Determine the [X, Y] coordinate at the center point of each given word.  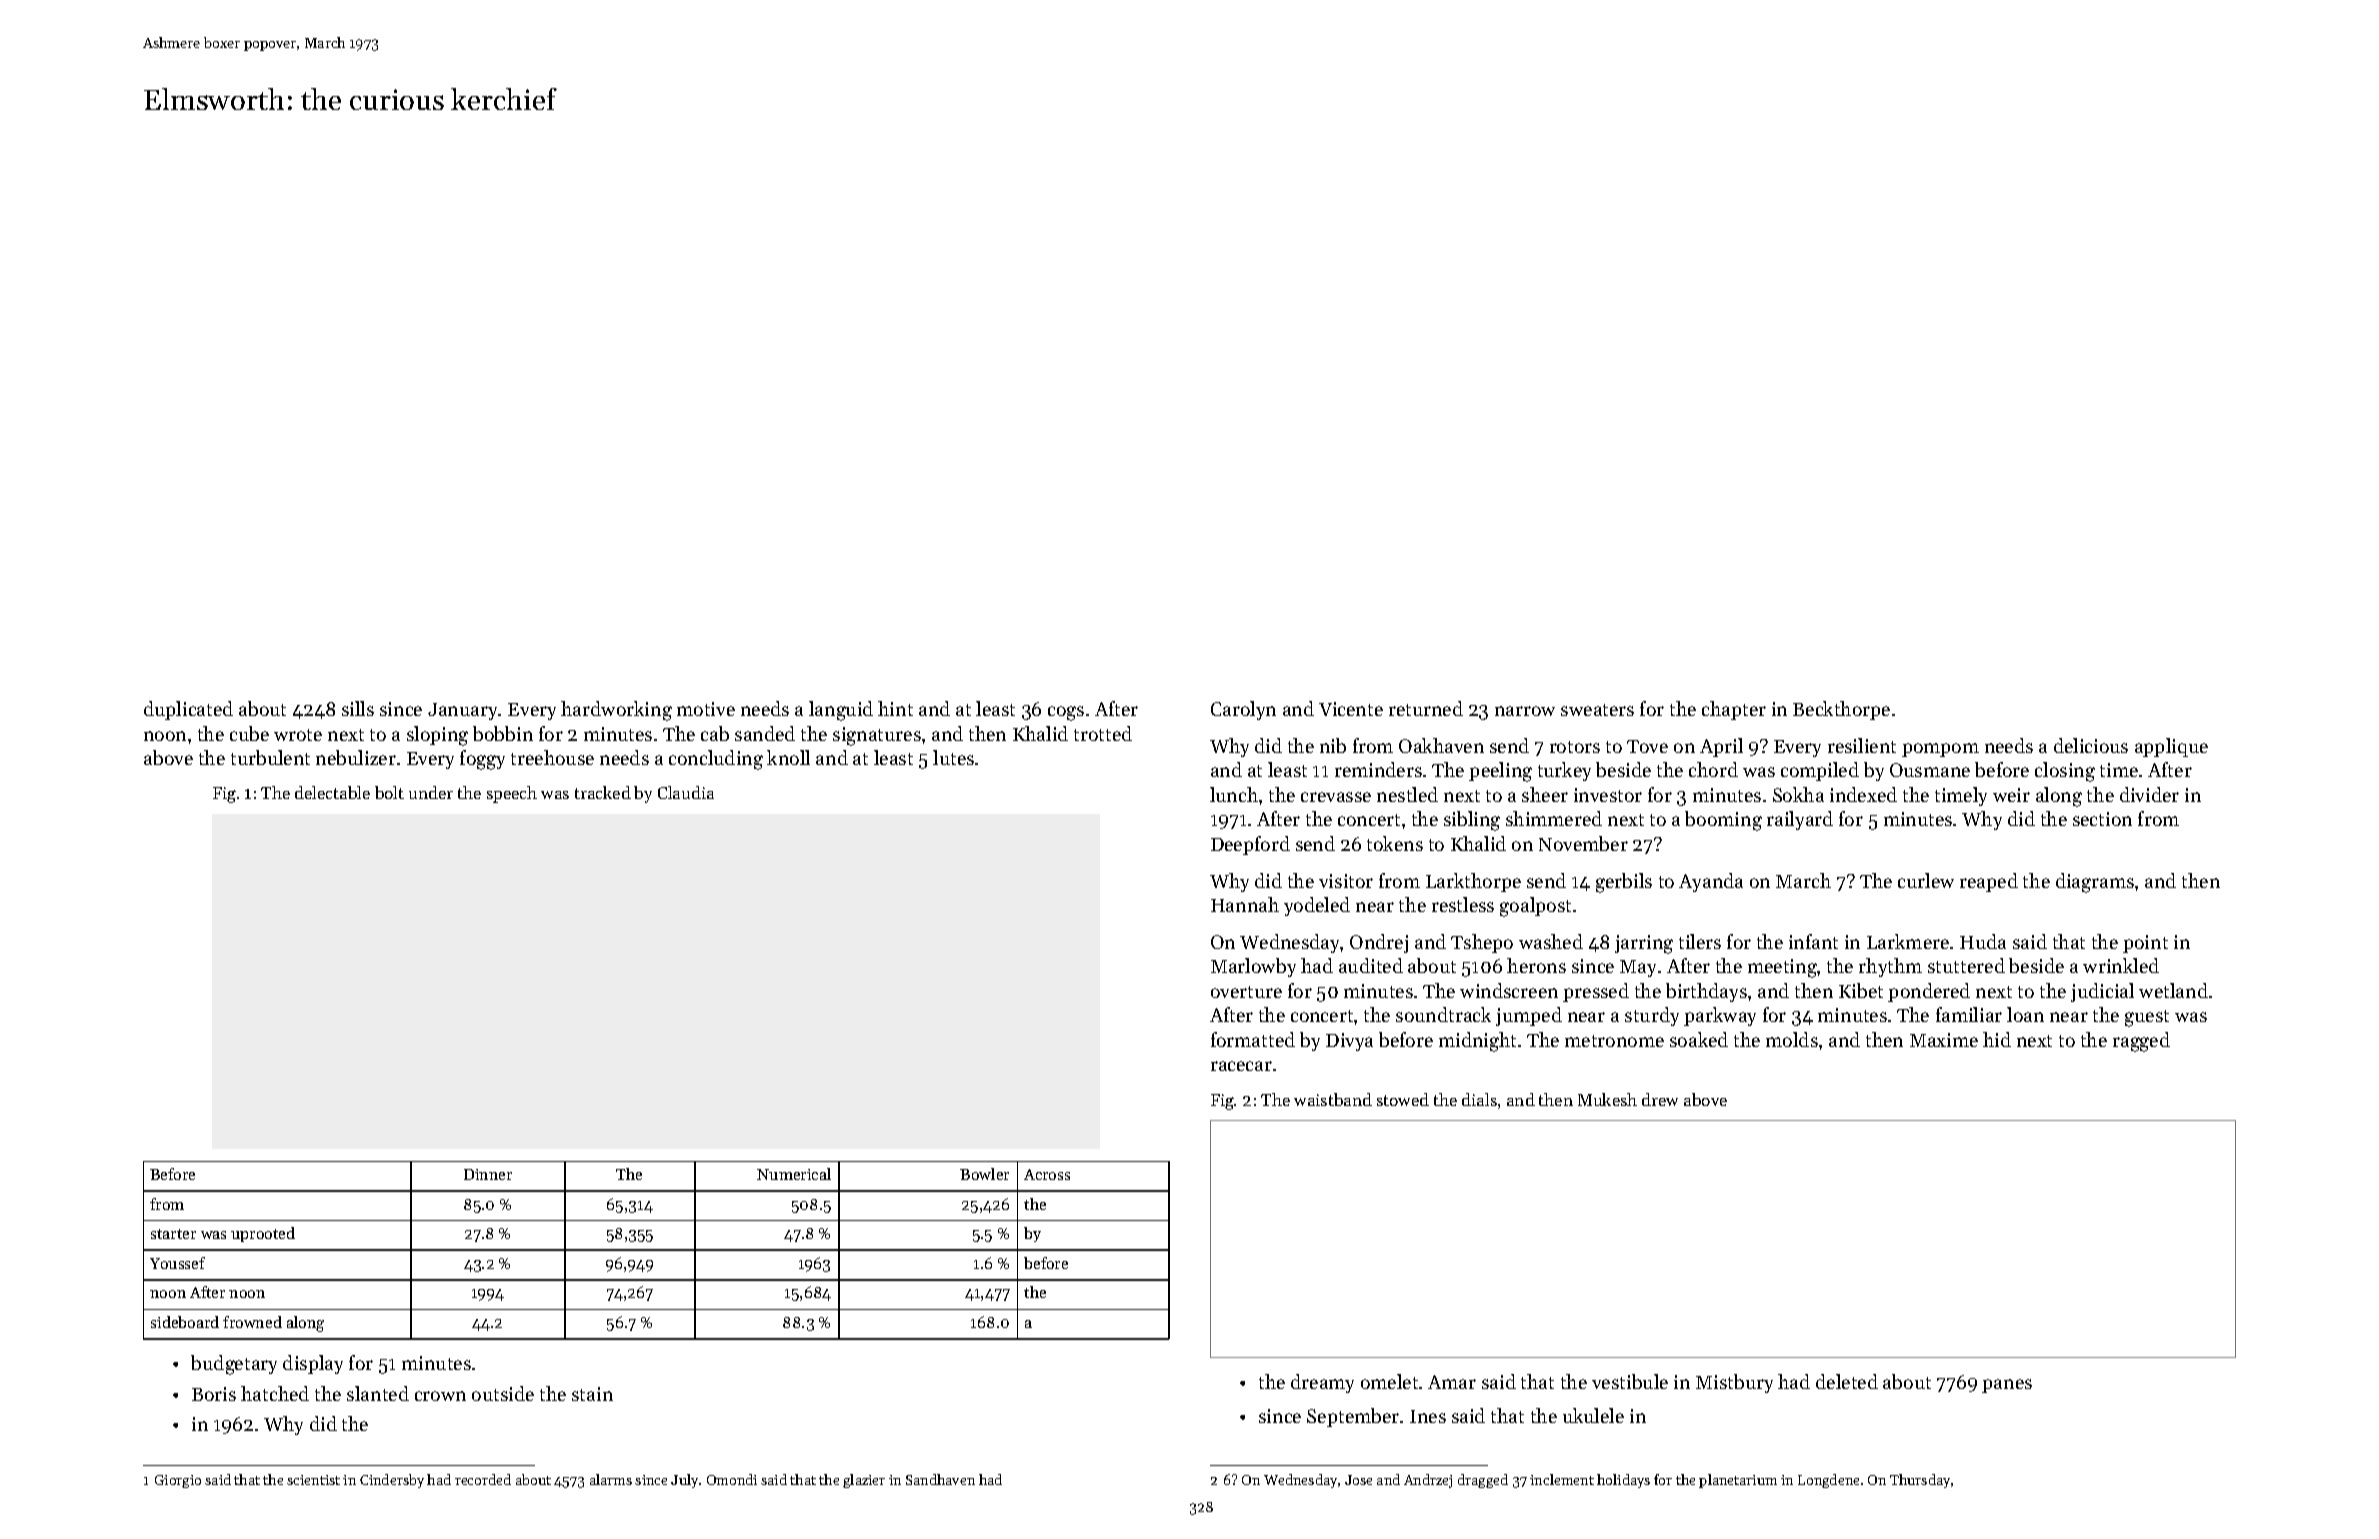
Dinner [488, 1174]
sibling [1472, 821]
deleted [1847, 1381]
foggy [482, 760]
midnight [1477, 1042]
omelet [1389, 1381]
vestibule [1630, 1381]
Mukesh [1607, 1099]
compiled [1820, 771]
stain [592, 1394]
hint [895, 708]
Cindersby [392, 1481]
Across [1047, 1174]
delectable [332, 792]
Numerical [794, 1174]
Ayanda [1711, 882]
